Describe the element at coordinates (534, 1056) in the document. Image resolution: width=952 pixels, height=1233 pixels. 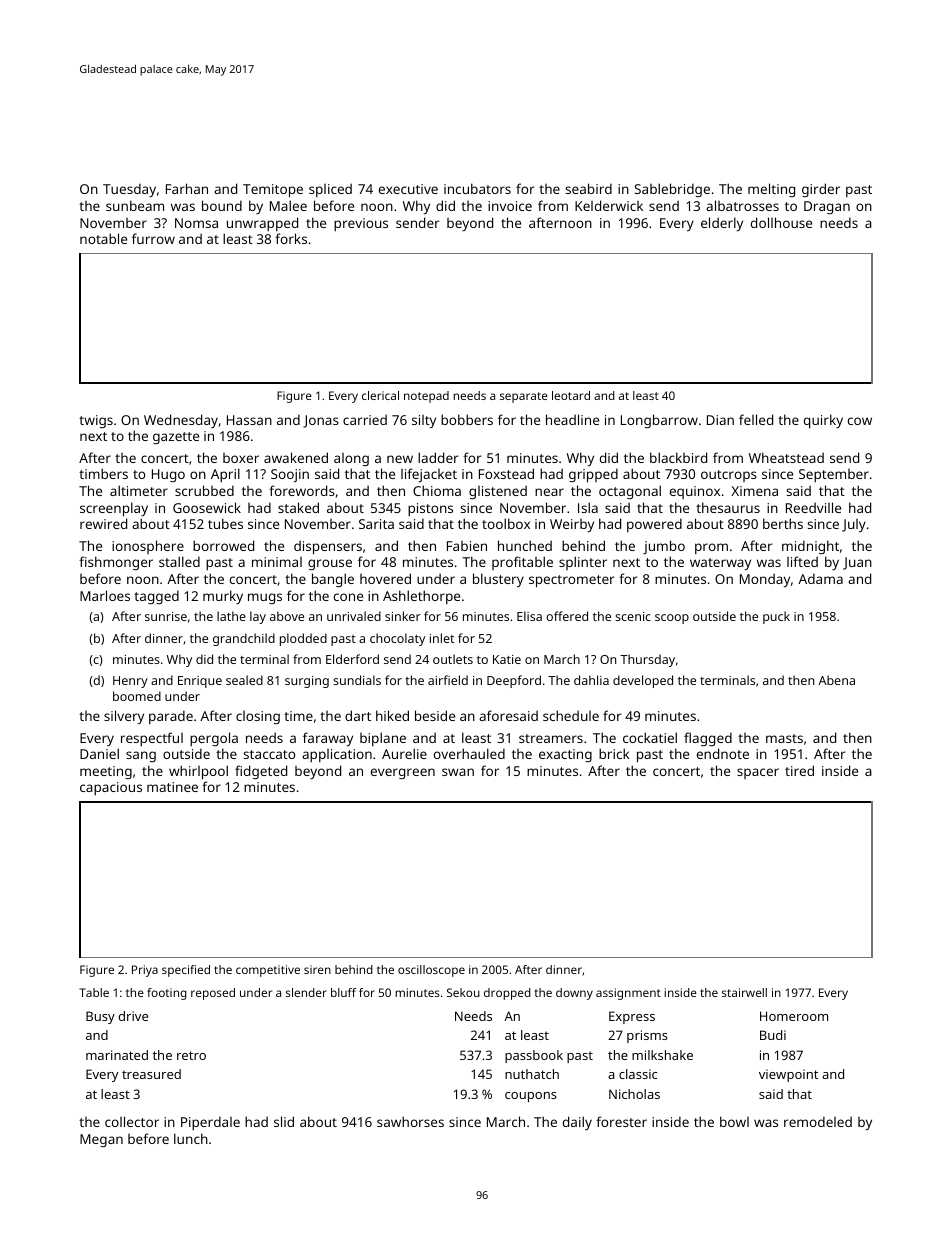
I see `passbook` at that location.
